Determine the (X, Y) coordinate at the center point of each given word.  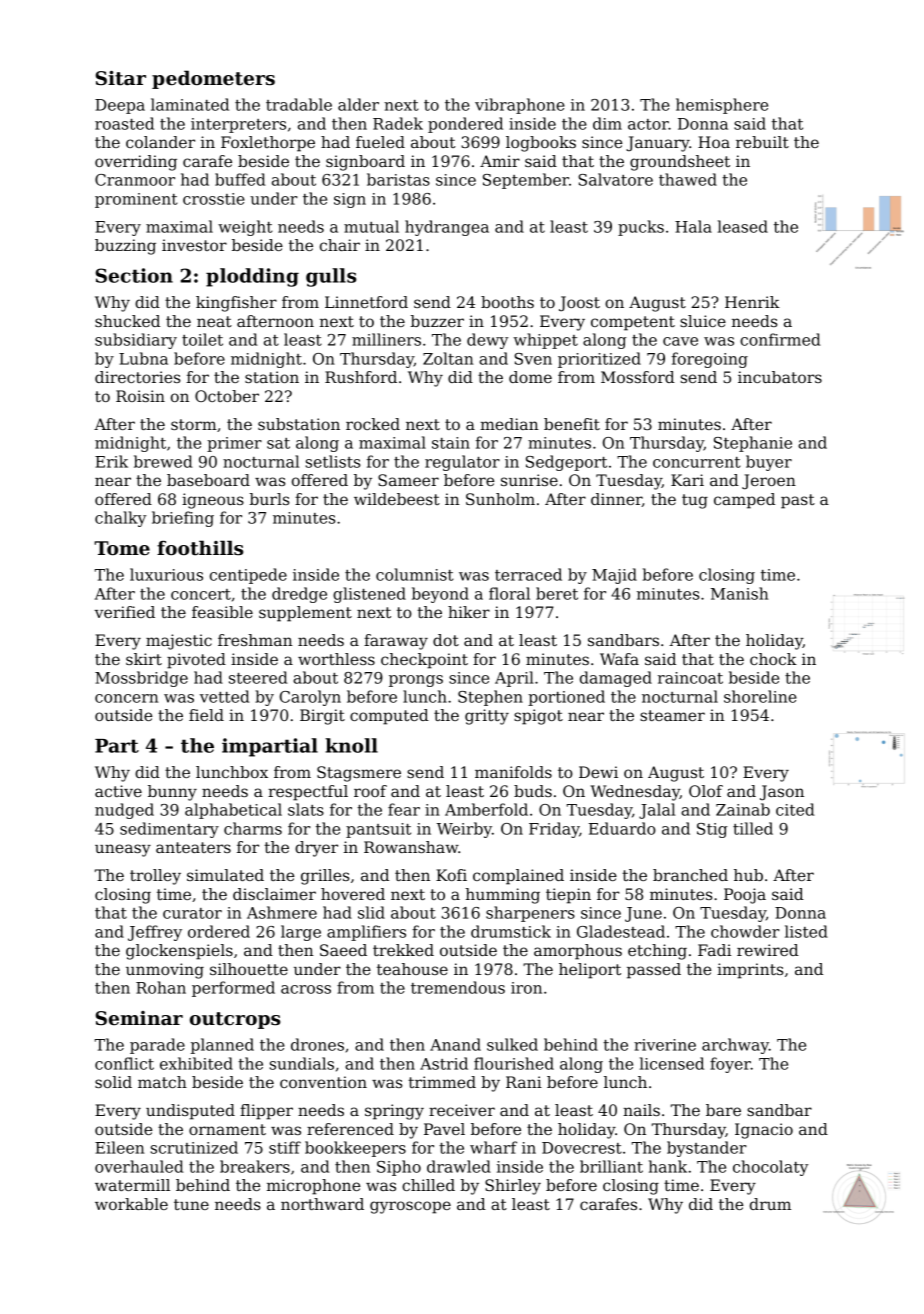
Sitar (121, 78)
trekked (403, 950)
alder (358, 104)
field (206, 715)
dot (446, 640)
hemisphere (722, 106)
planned (222, 1046)
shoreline (760, 696)
